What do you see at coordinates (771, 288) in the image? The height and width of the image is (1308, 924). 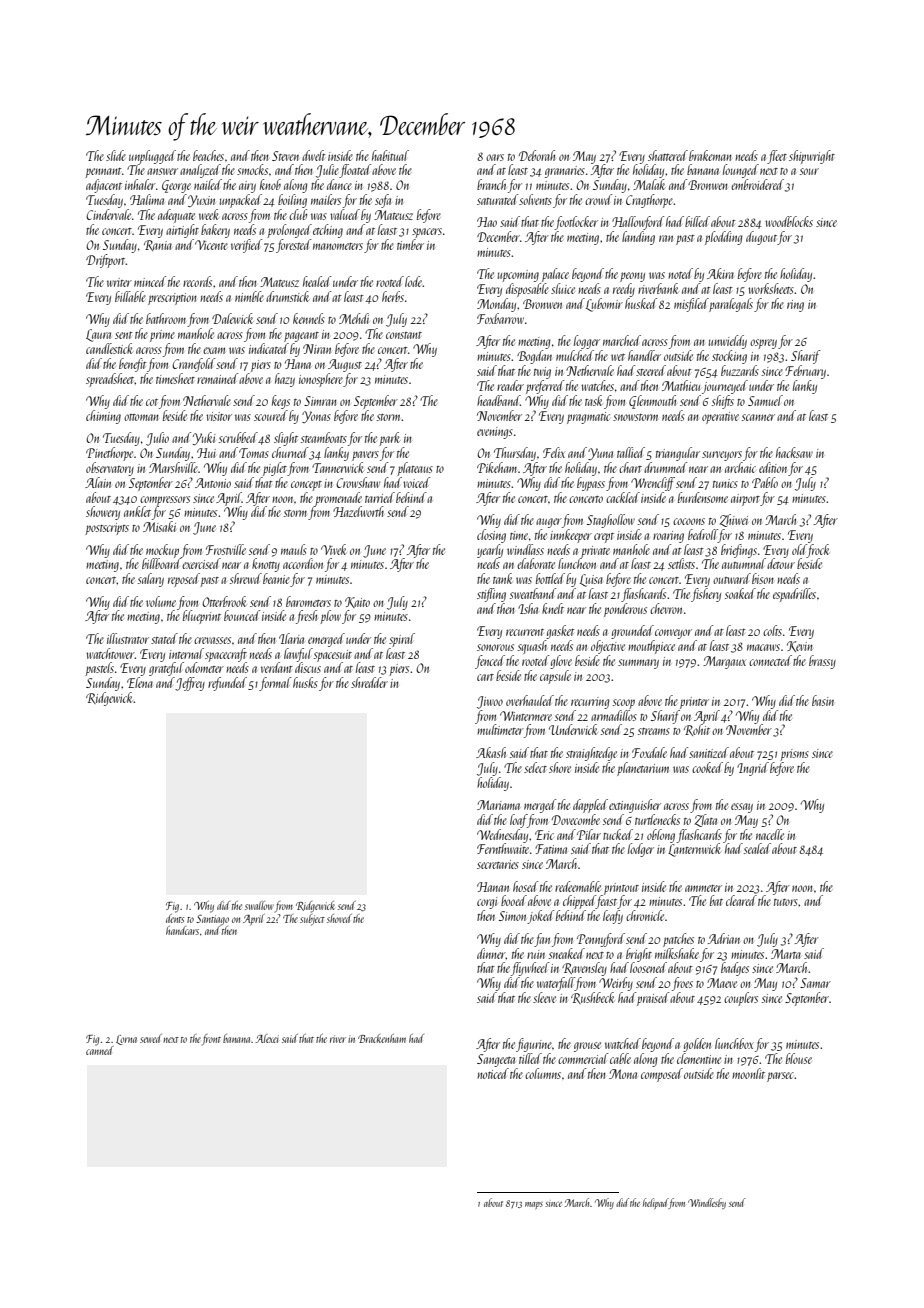 I see `worksheets` at bounding box center [771, 288].
